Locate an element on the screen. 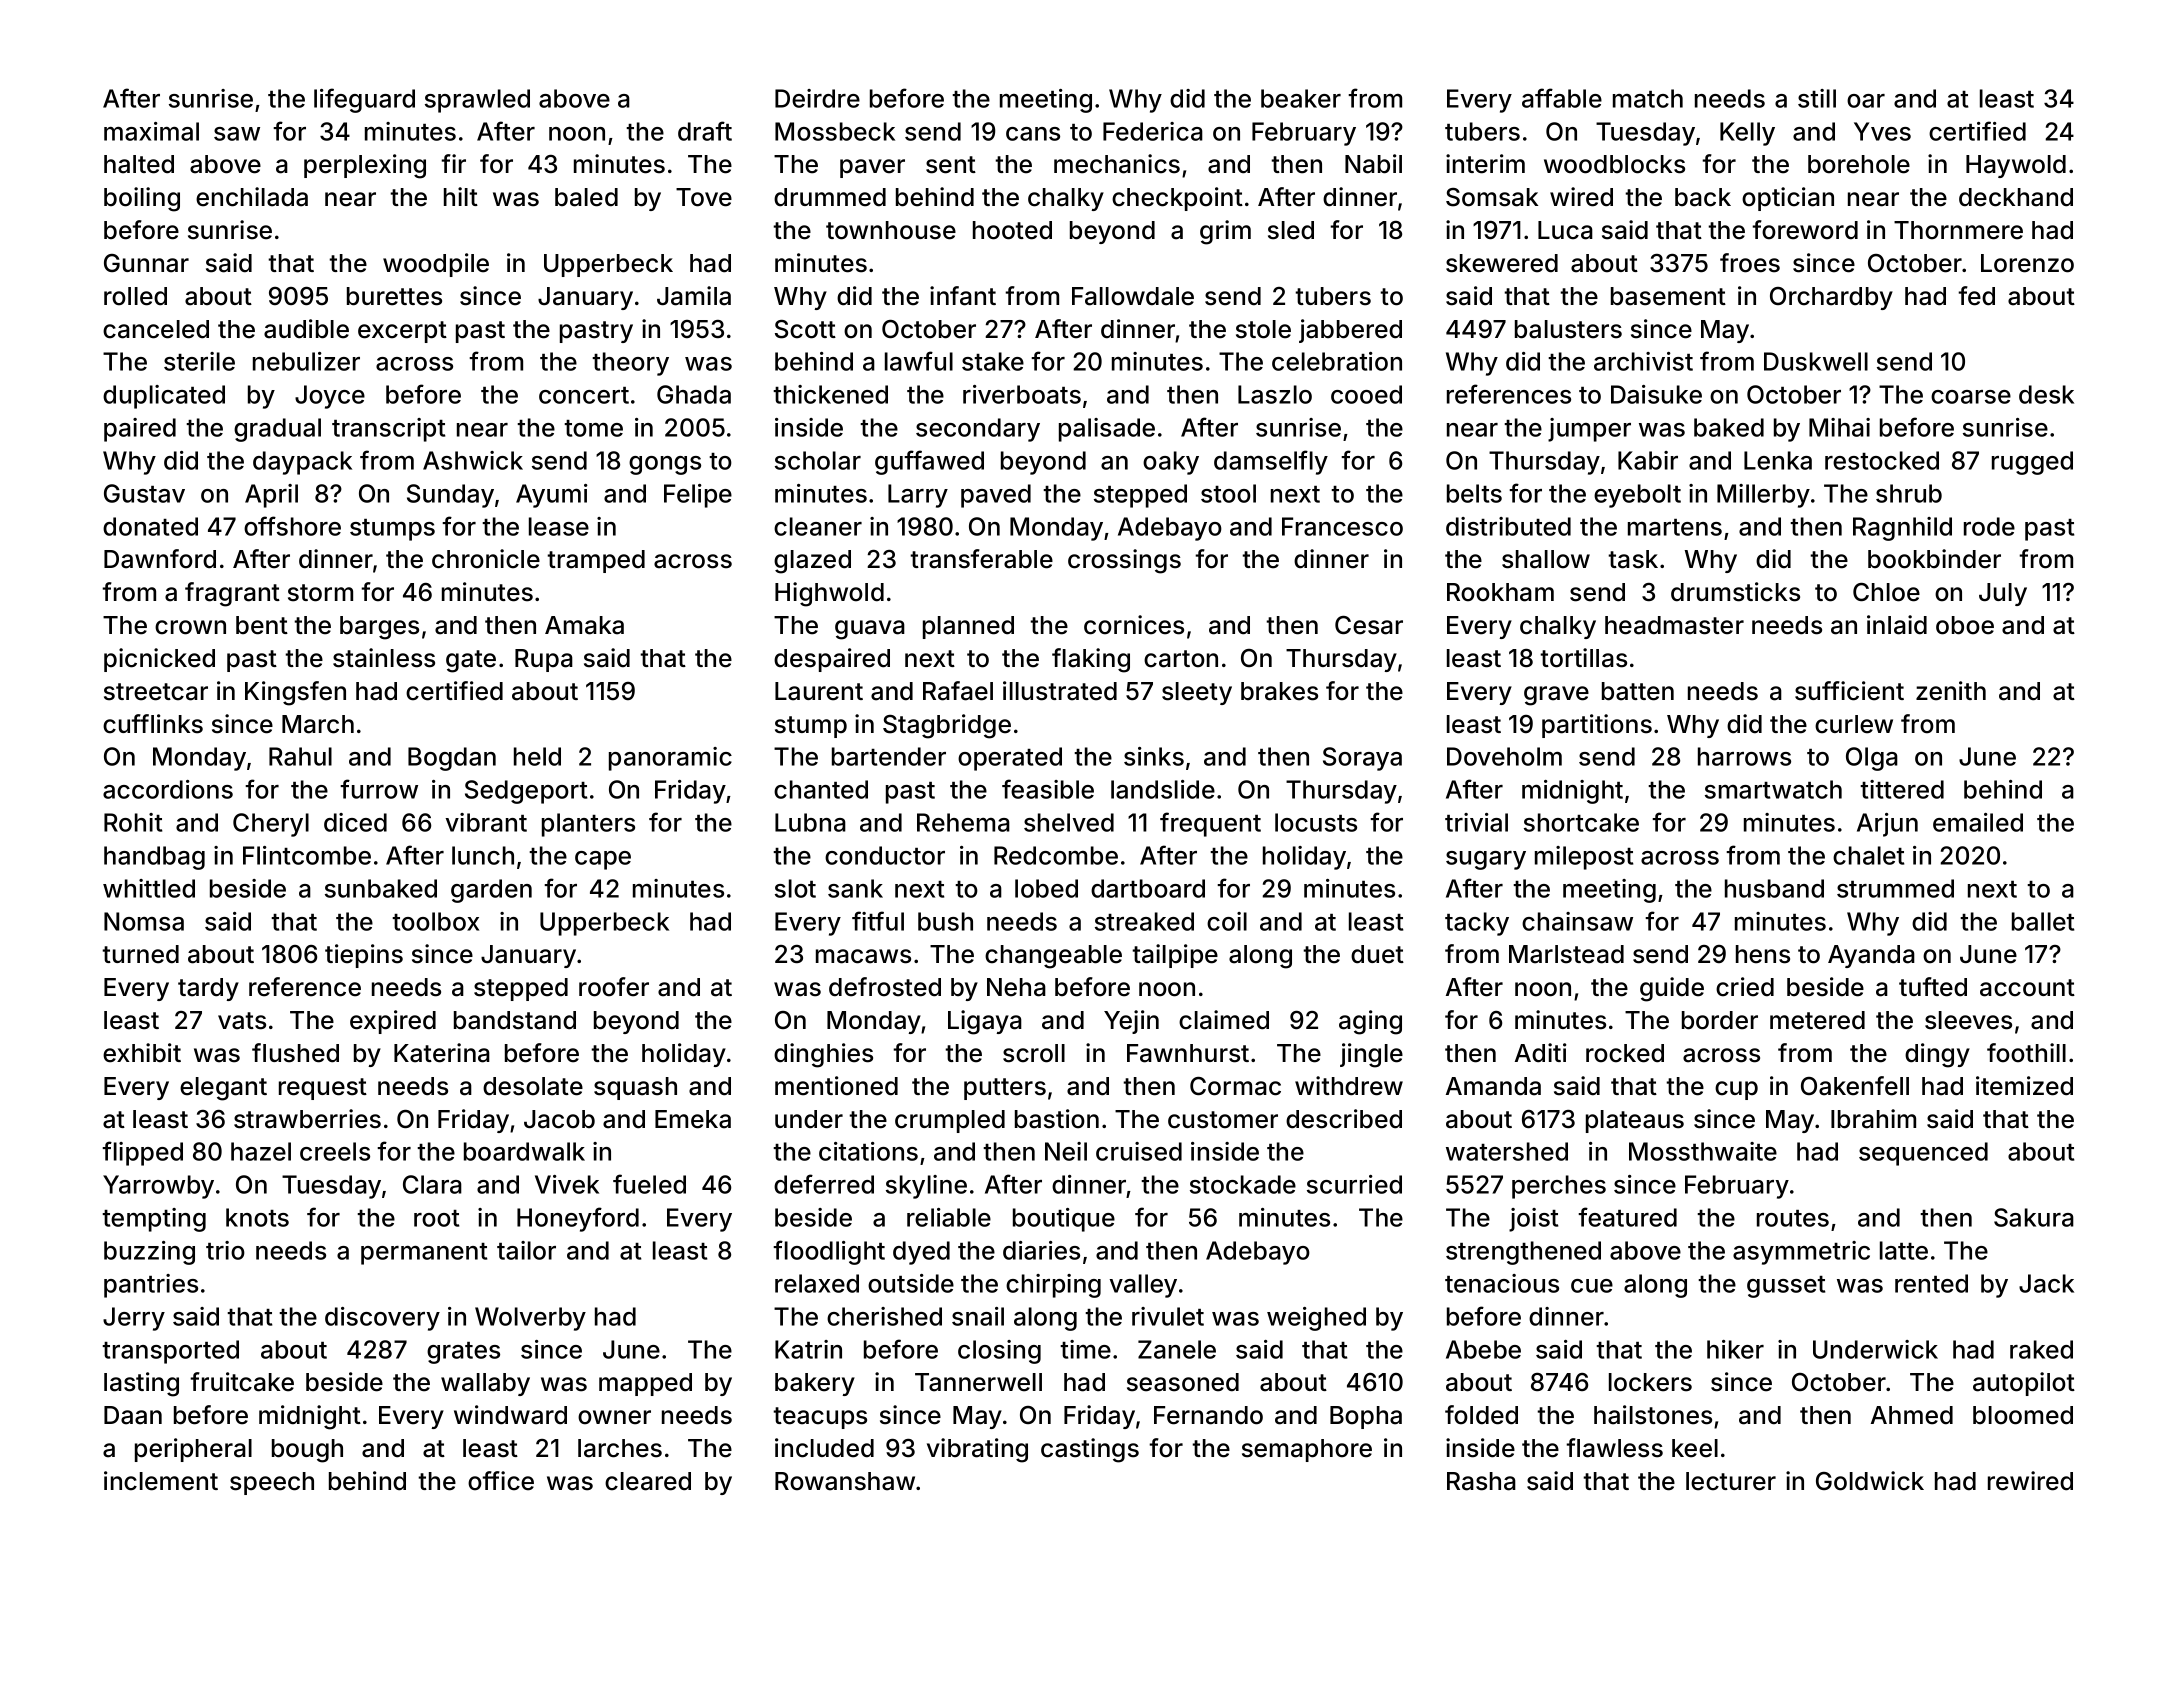 The height and width of the screenshot is (1683, 2178). itemized is located at coordinates (2024, 1086).
